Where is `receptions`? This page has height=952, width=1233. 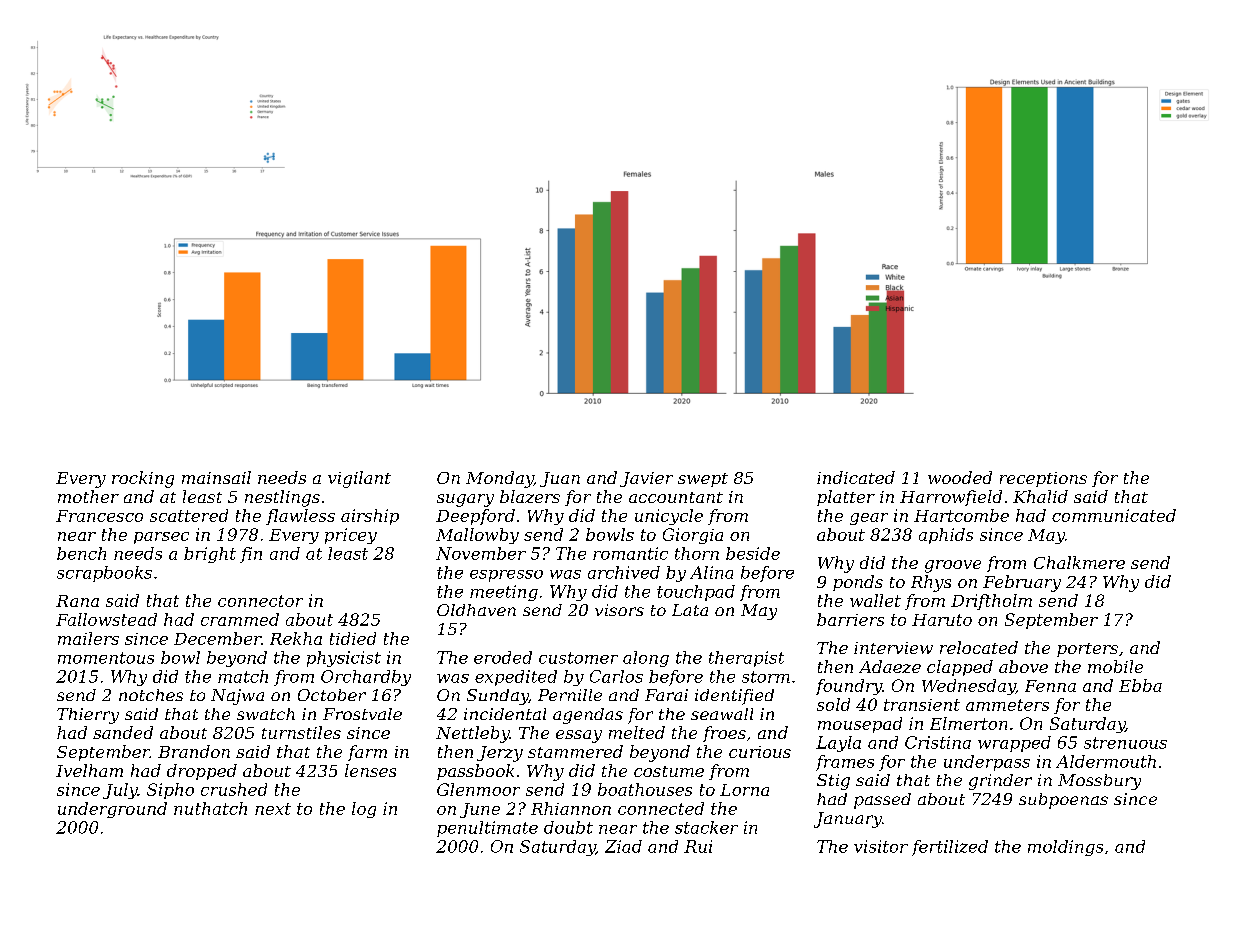 receptions is located at coordinates (1043, 479).
